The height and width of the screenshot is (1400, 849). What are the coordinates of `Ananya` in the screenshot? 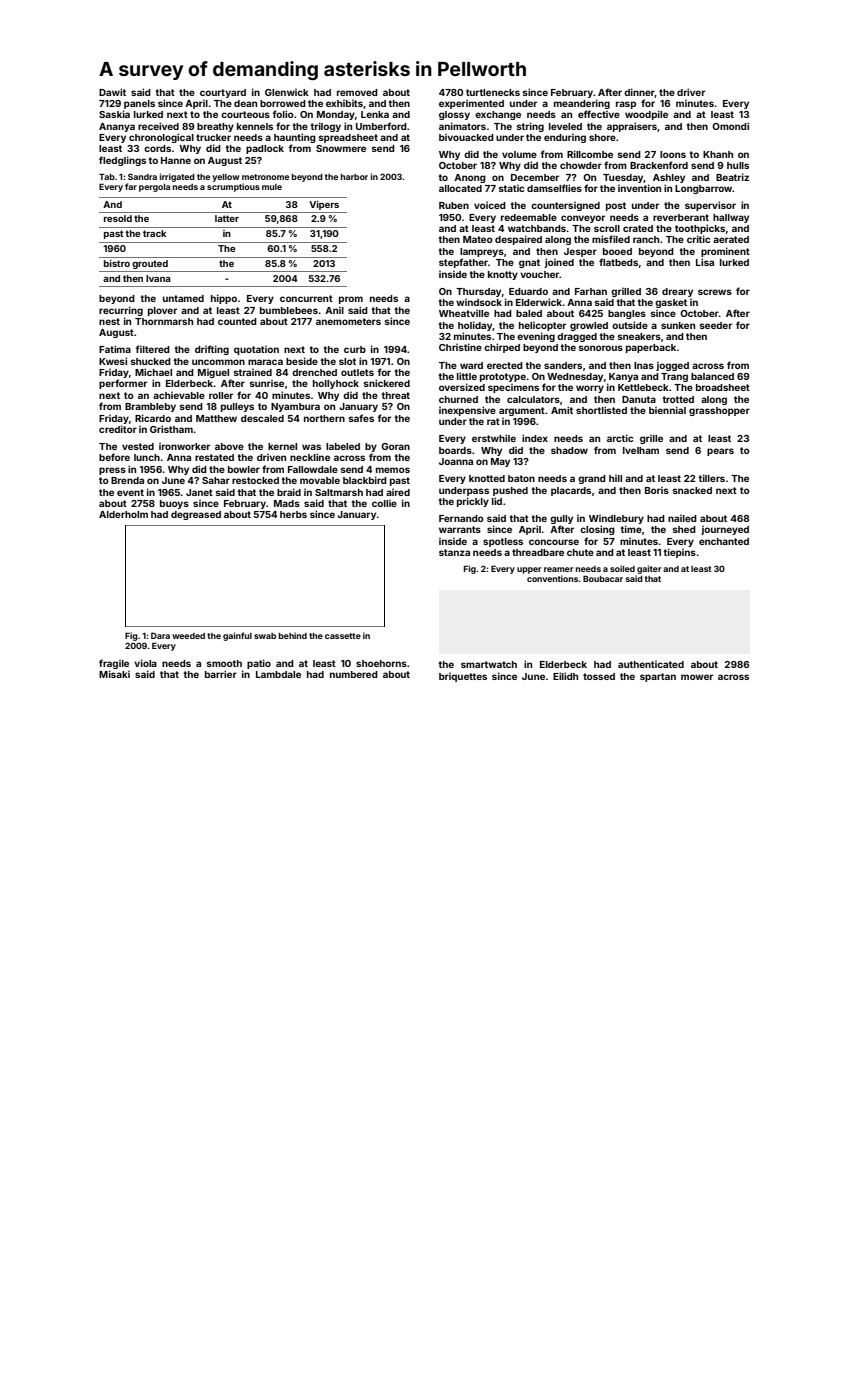 It's located at (117, 127).
